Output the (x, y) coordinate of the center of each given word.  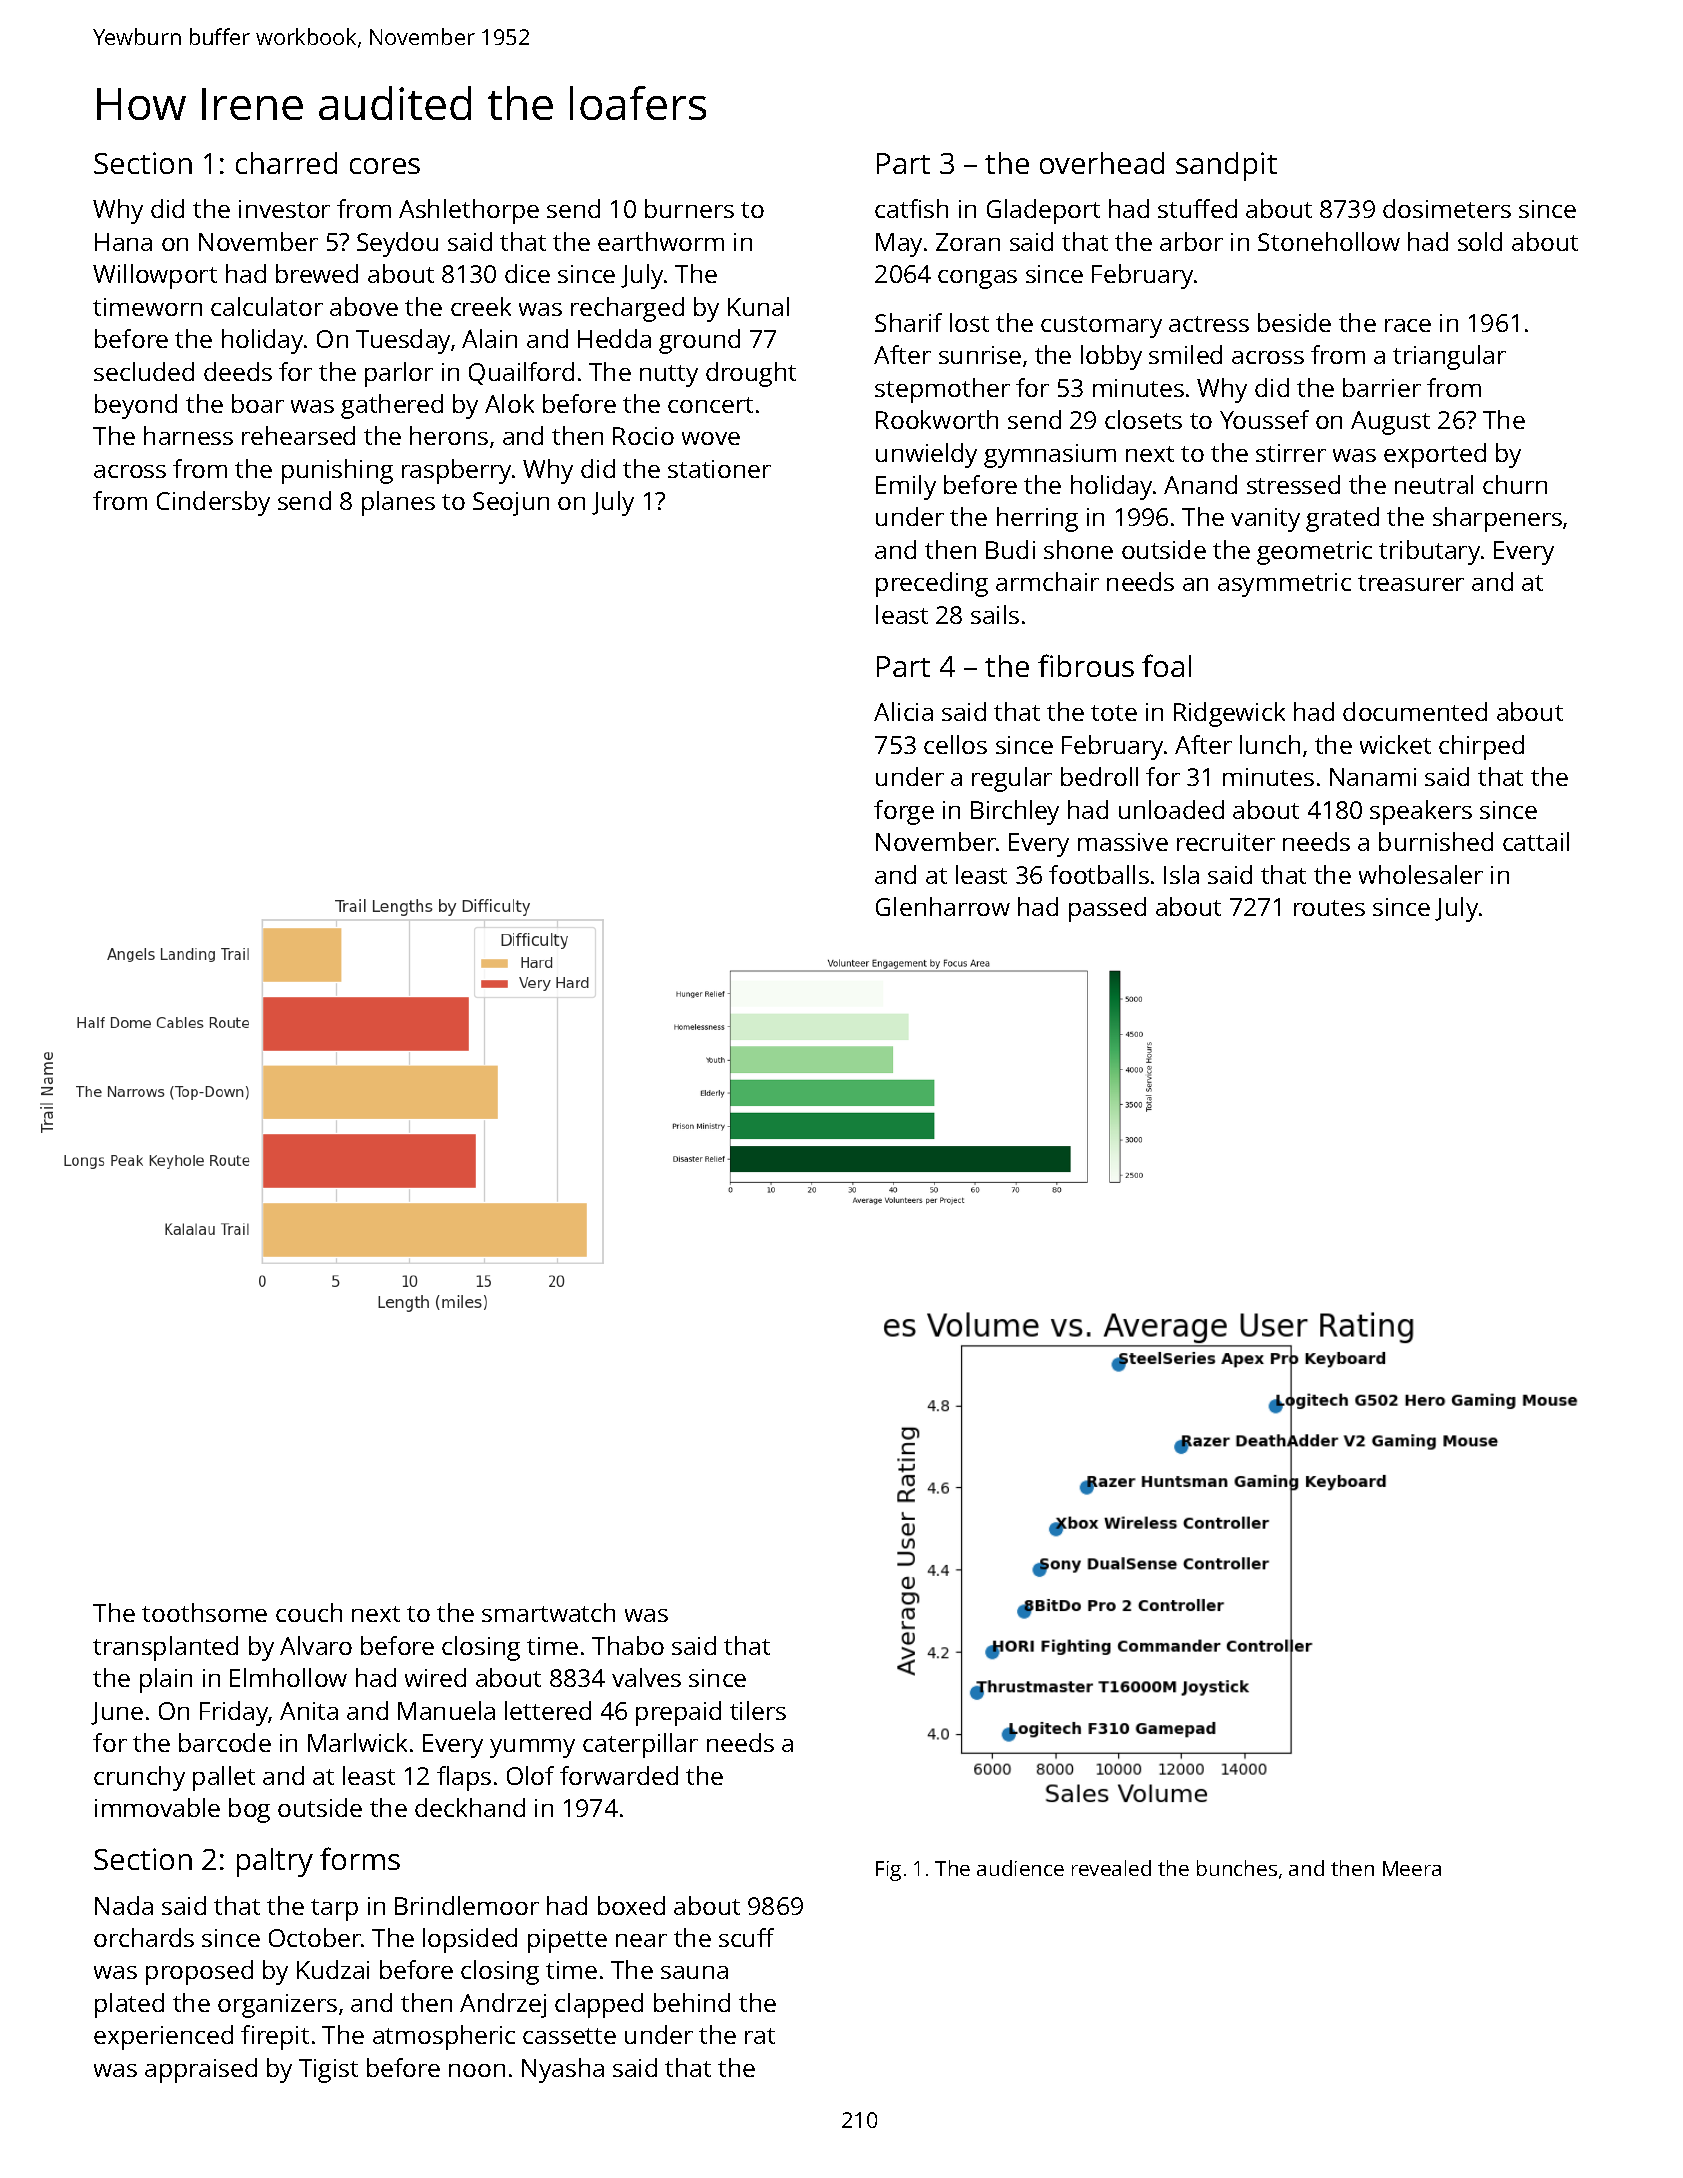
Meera (1412, 1868)
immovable (157, 1807)
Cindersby (213, 503)
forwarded (619, 1775)
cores (385, 166)
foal (1166, 665)
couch (309, 1612)
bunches (1237, 1868)
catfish (911, 208)
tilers (758, 1710)
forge (904, 812)
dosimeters (1447, 208)
